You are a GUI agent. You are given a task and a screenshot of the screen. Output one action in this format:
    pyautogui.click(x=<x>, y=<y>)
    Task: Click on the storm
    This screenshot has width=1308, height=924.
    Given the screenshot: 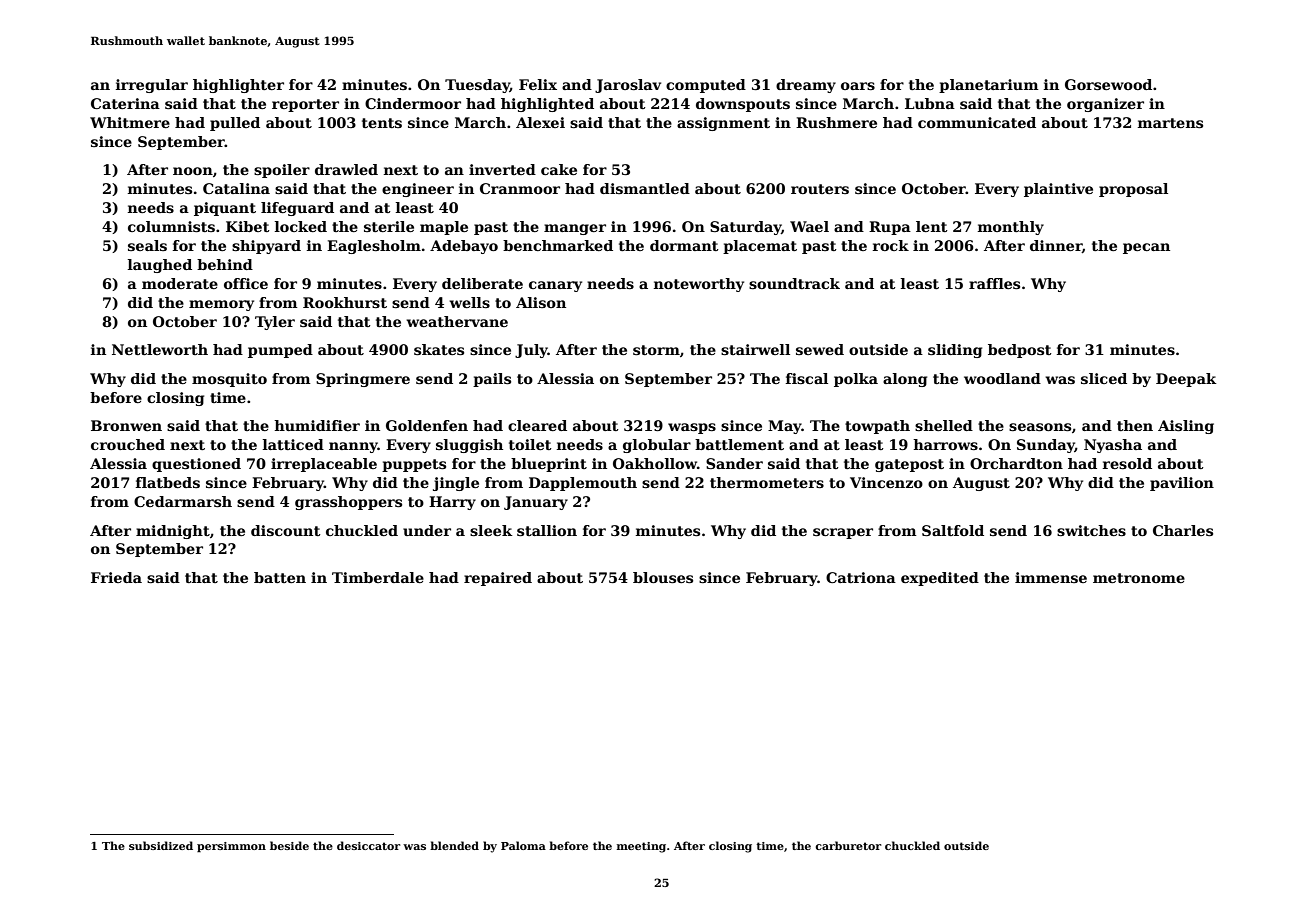 What is the action you would take?
    pyautogui.click(x=656, y=350)
